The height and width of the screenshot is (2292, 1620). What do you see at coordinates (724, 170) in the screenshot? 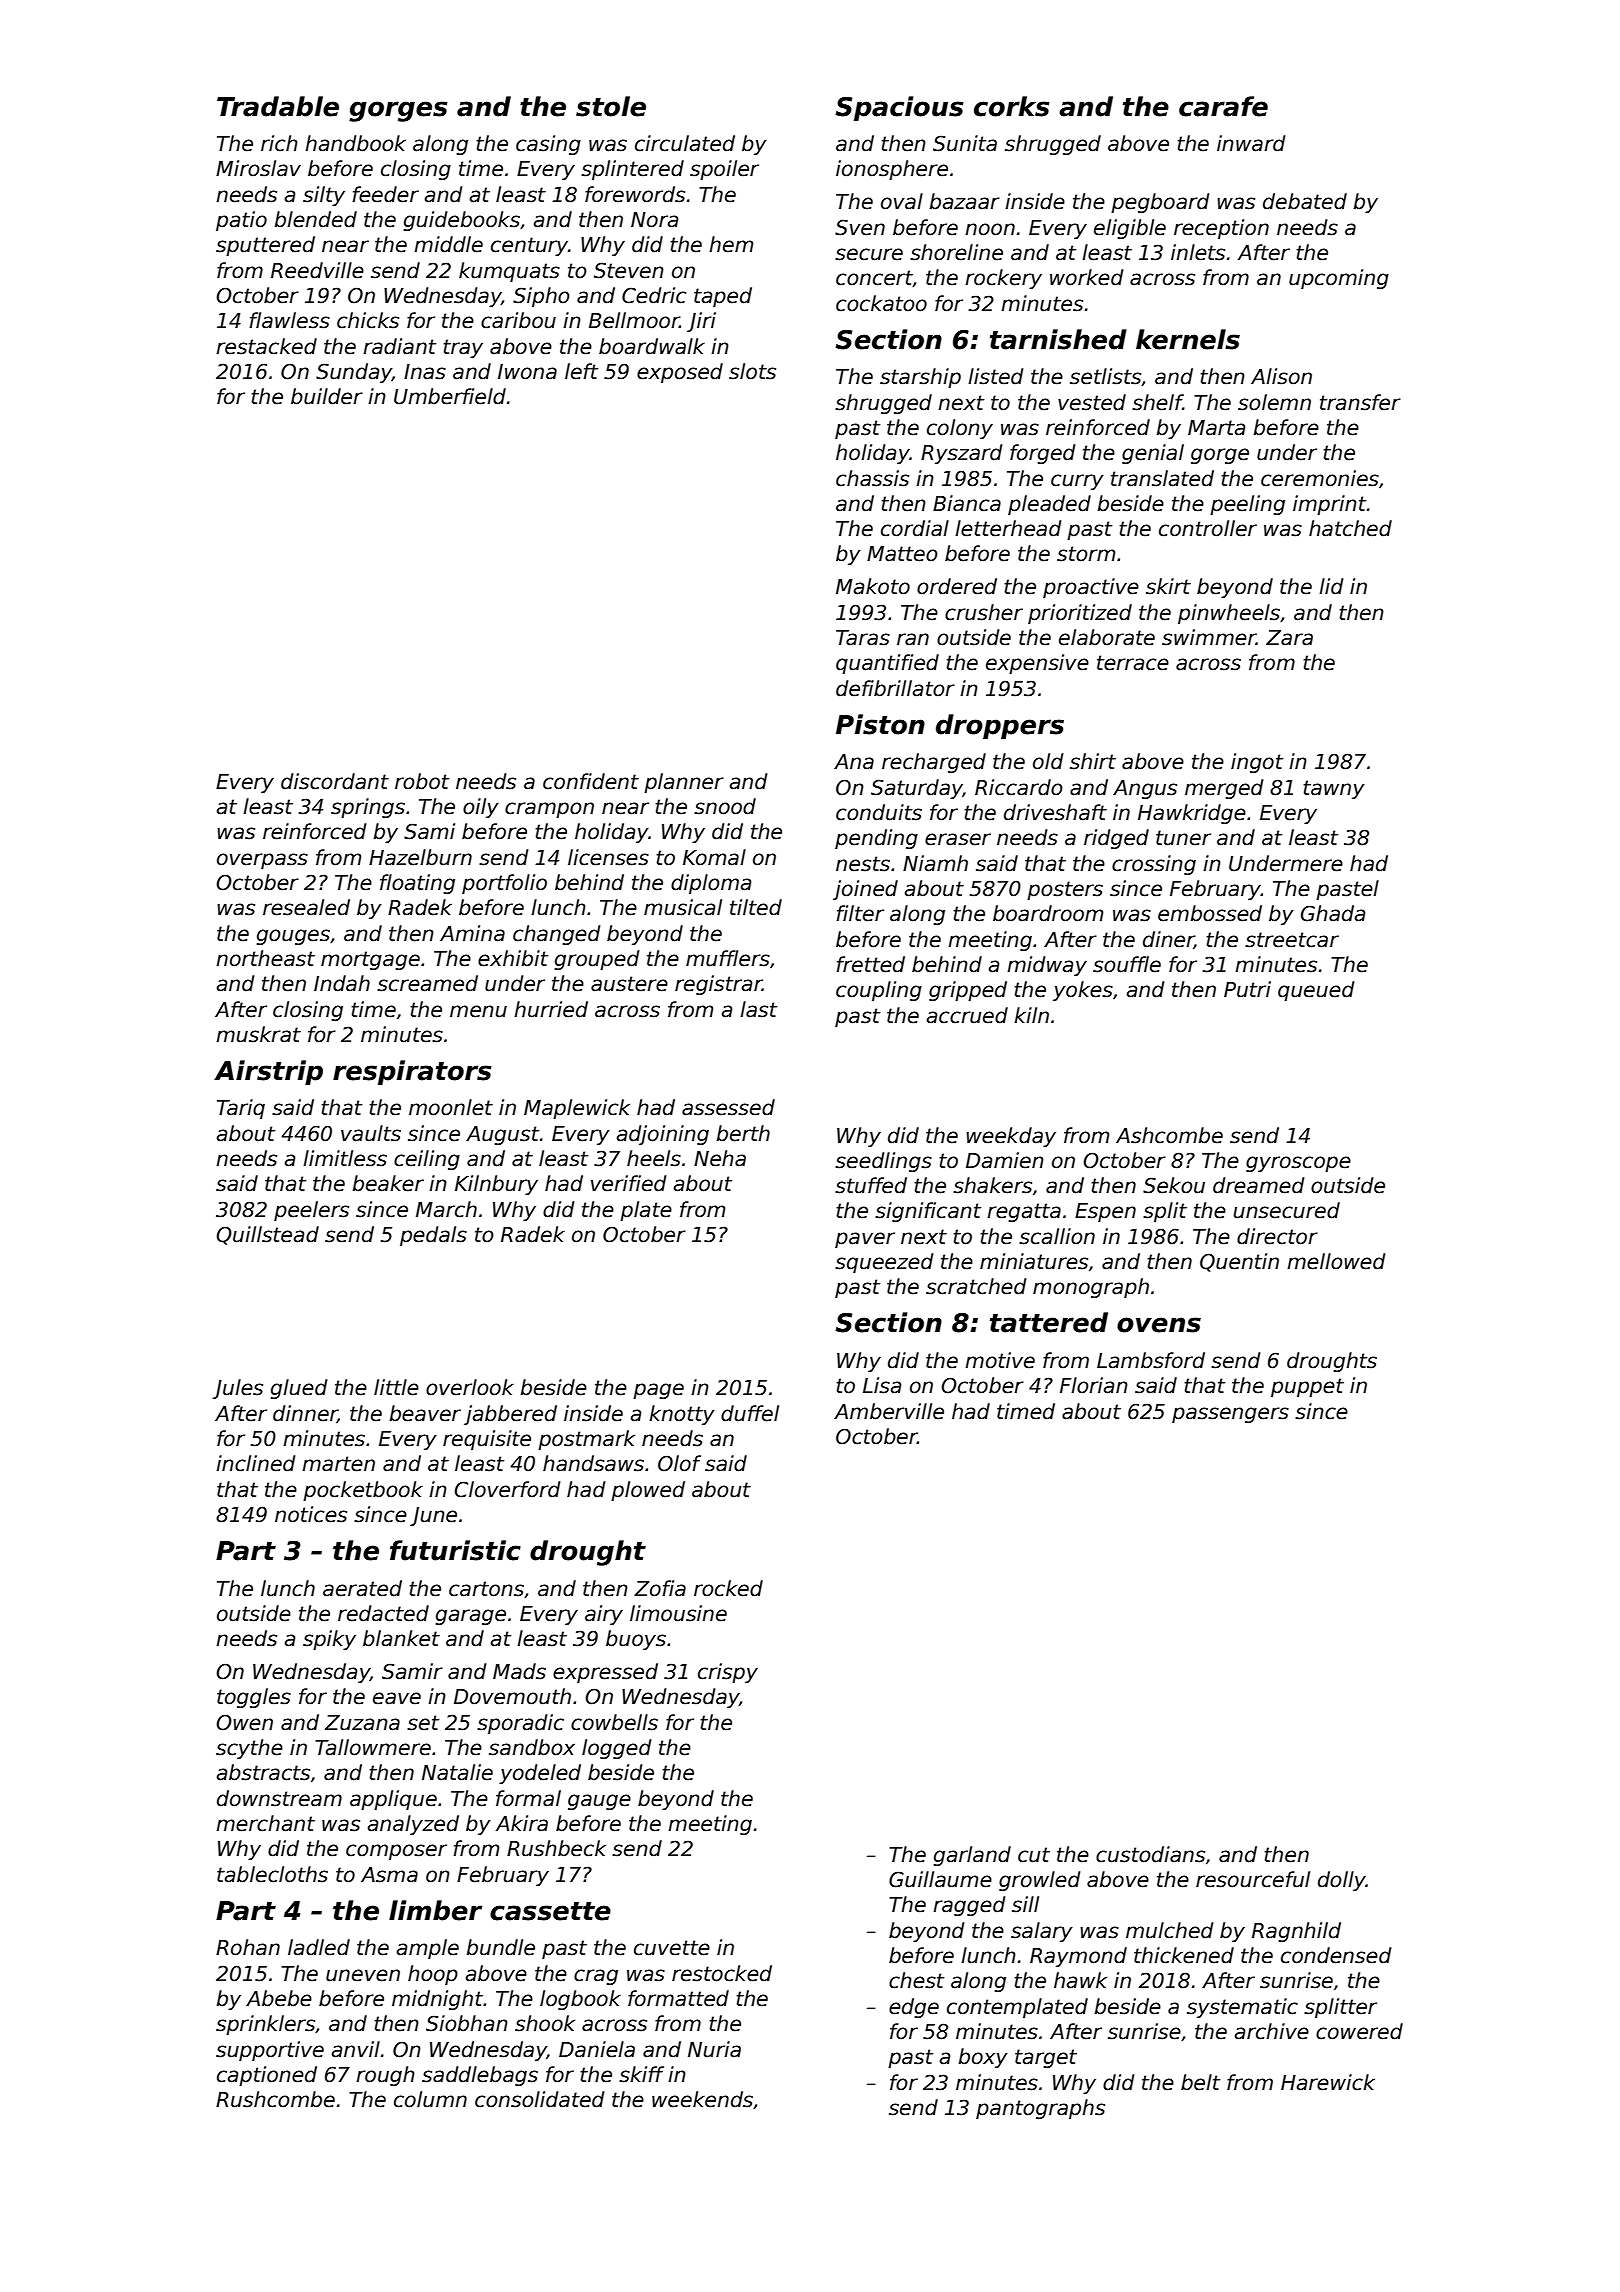
I see `spoiler` at bounding box center [724, 170].
